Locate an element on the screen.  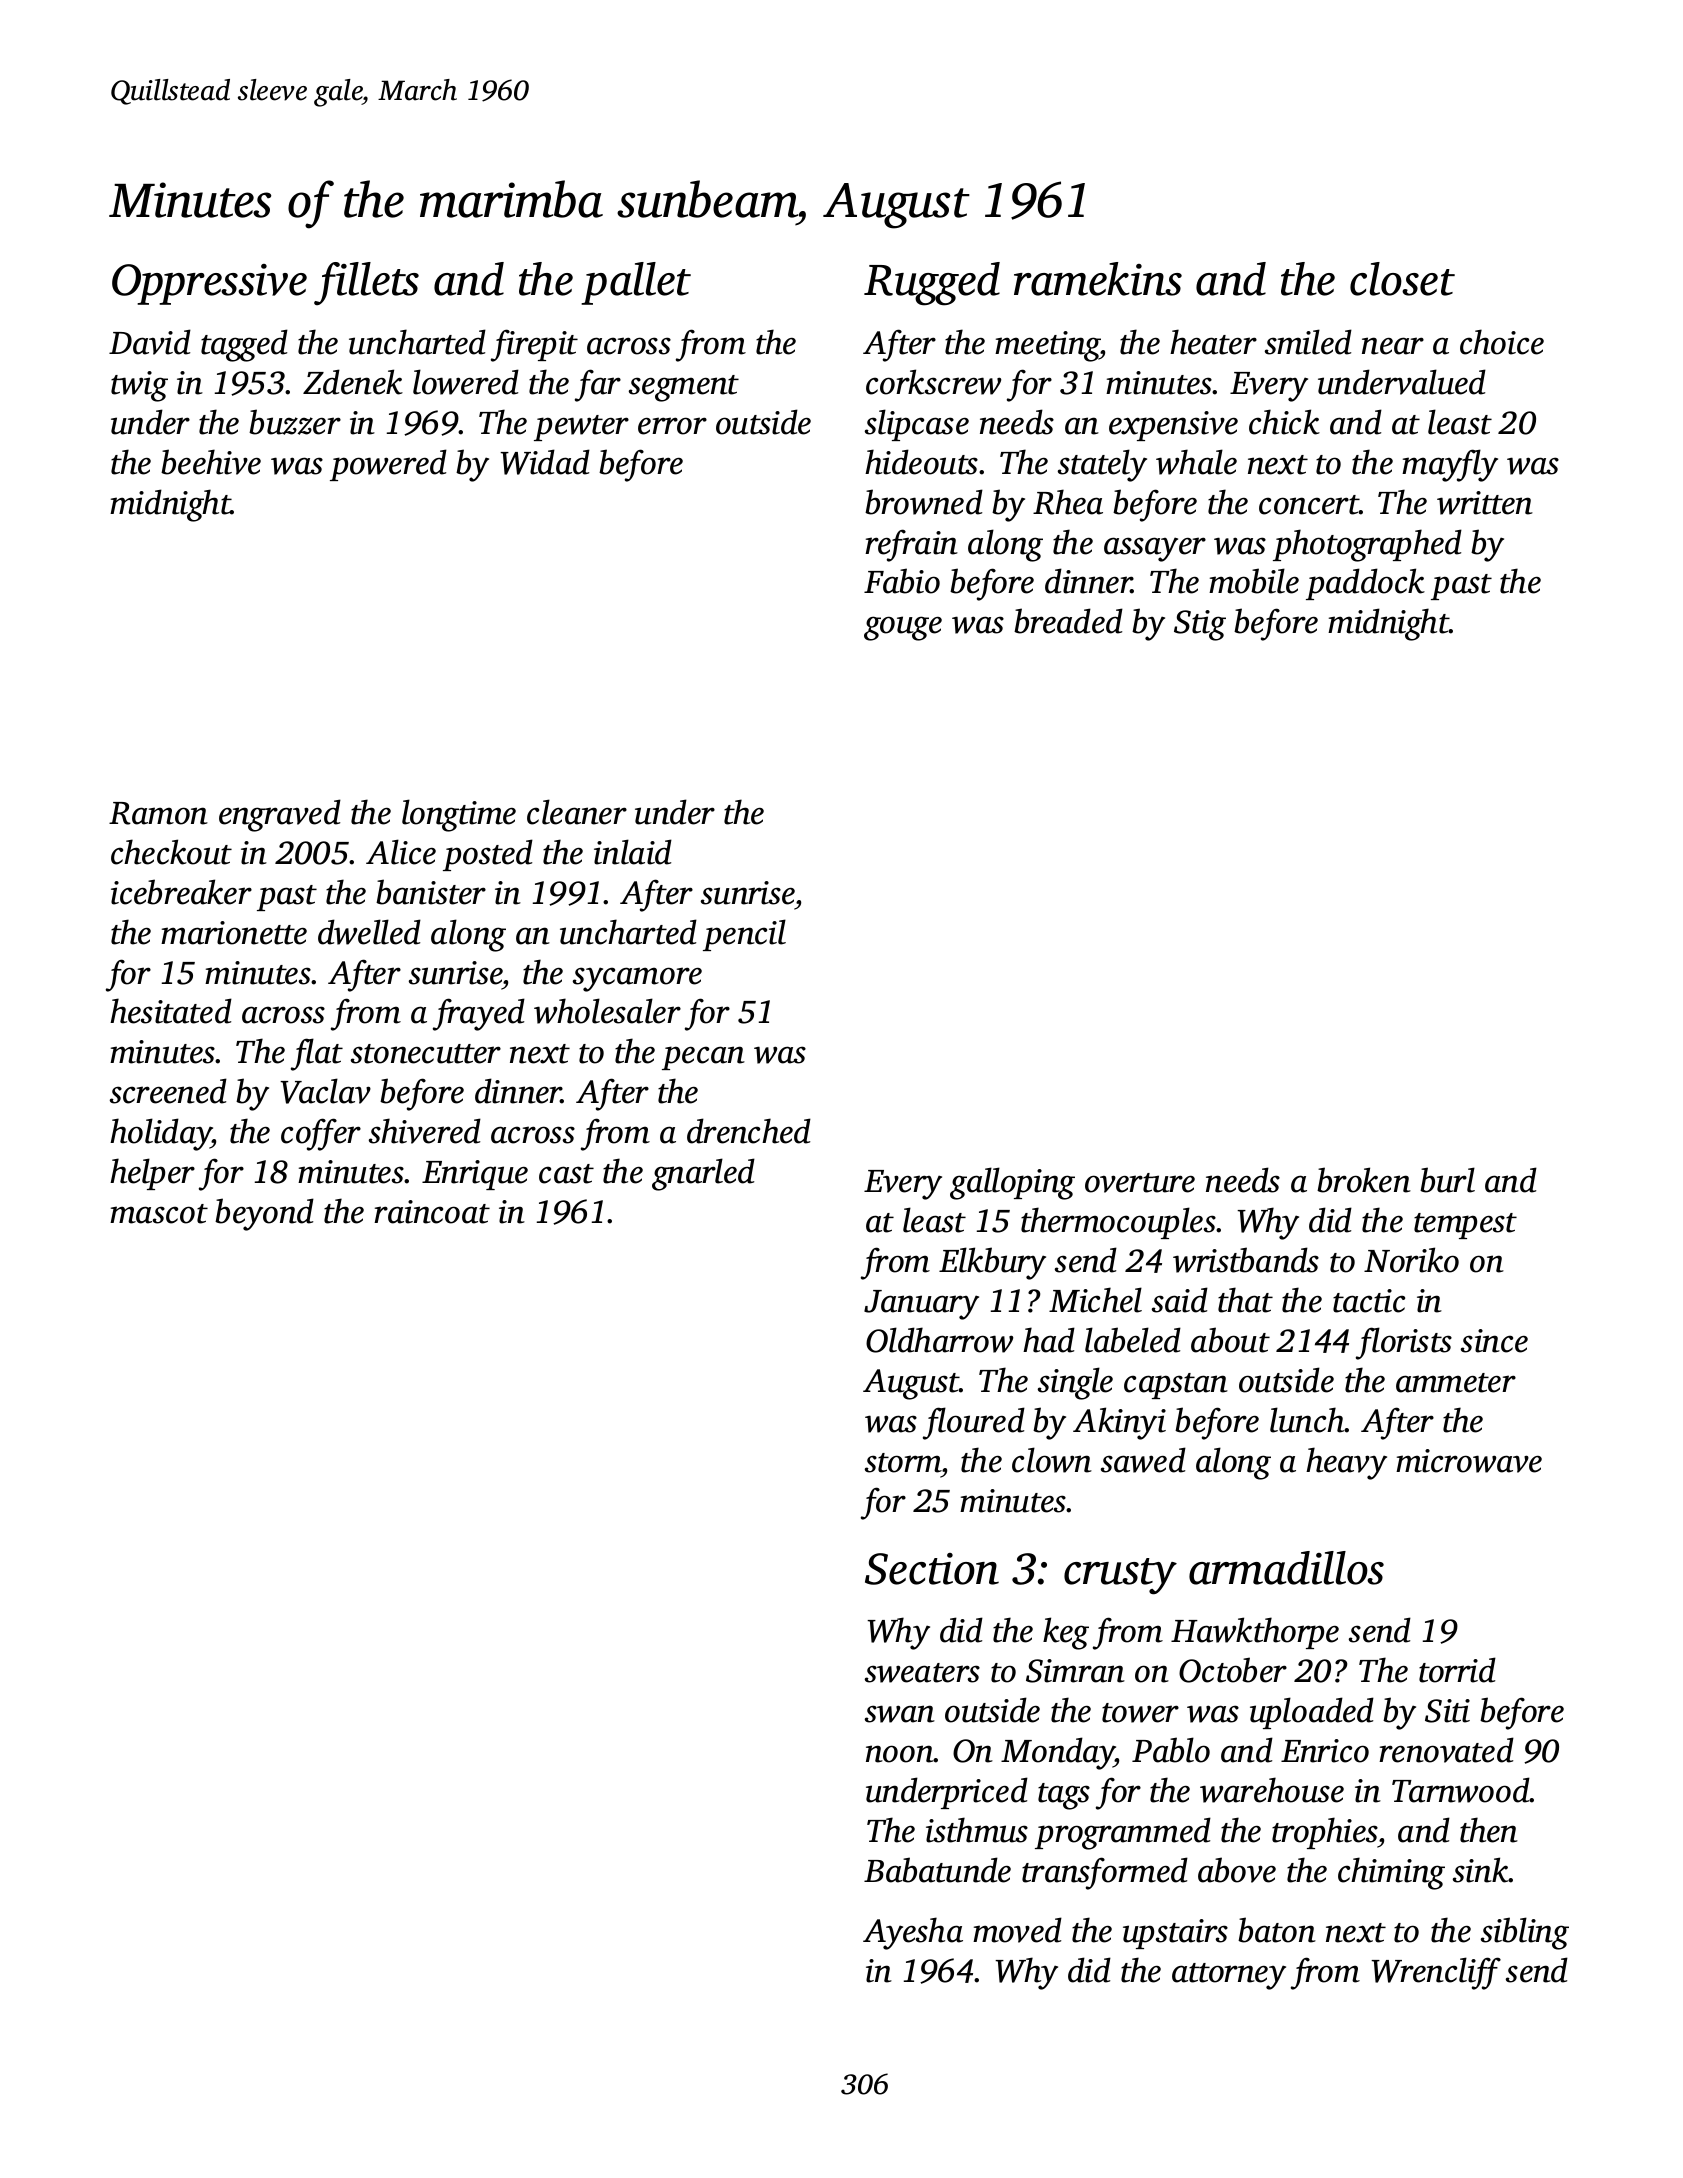
pallet is located at coordinates (636, 283).
